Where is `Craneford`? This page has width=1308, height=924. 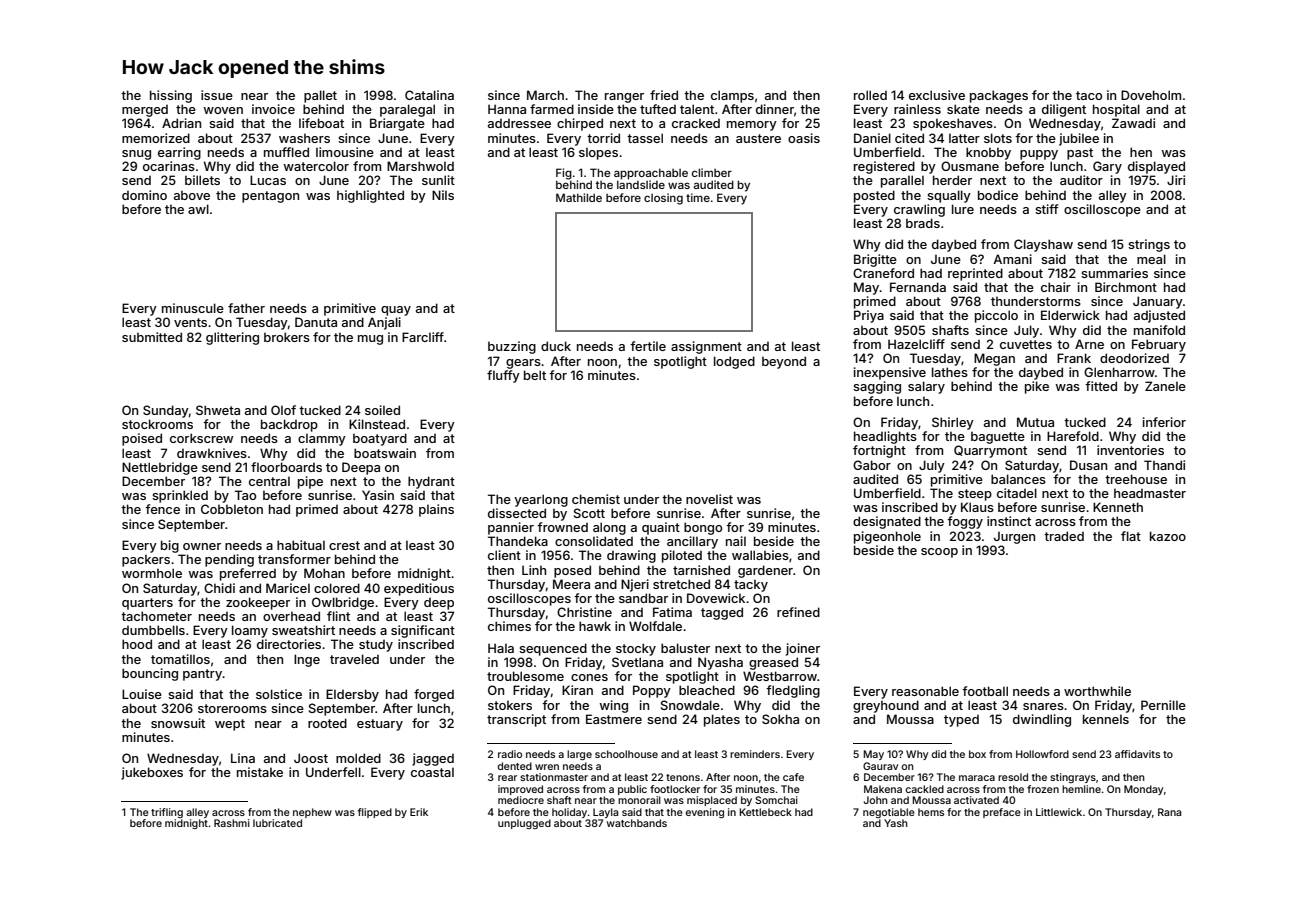 Craneford is located at coordinates (883, 273).
